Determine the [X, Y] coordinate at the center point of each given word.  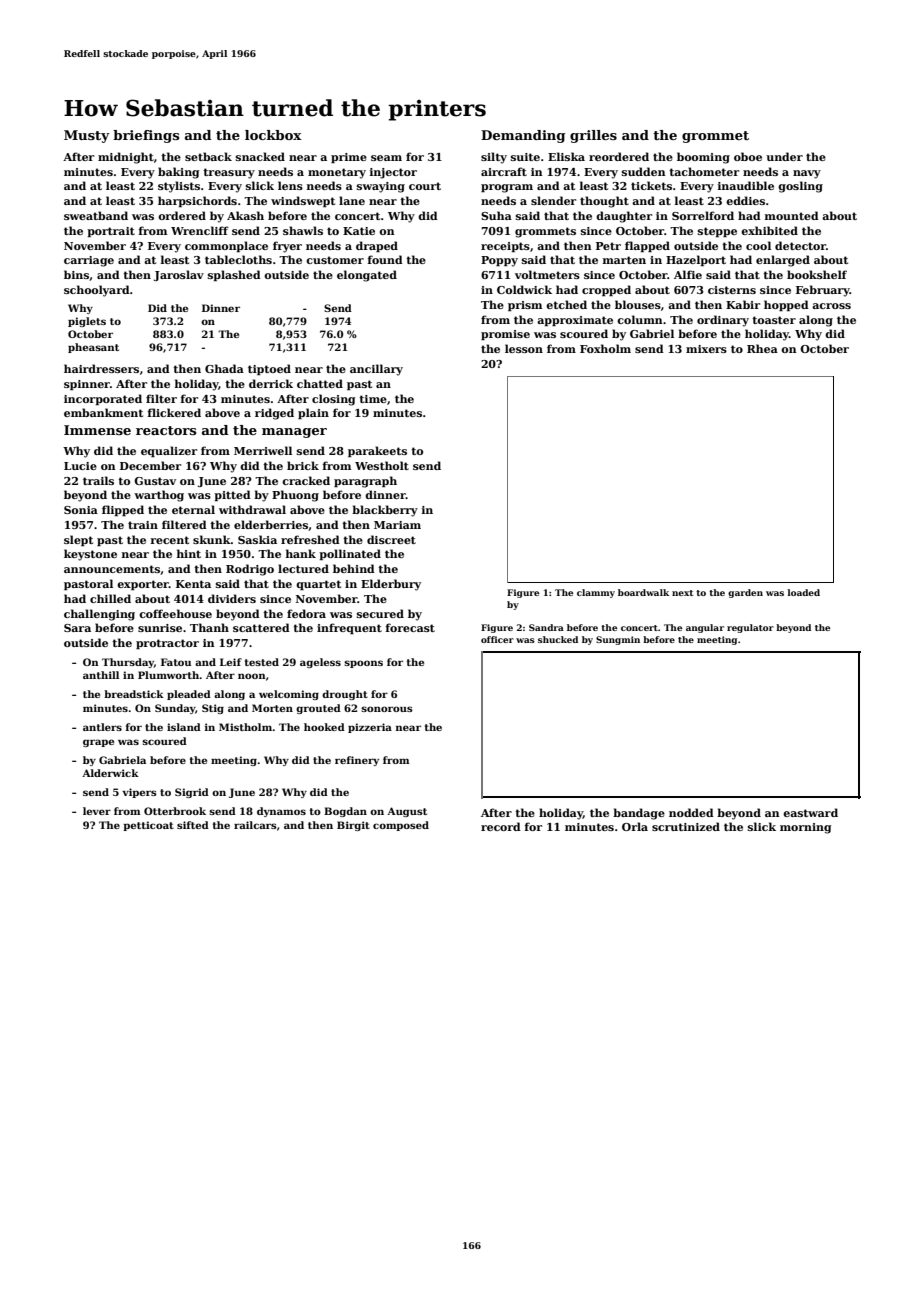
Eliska [566, 156]
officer [497, 639]
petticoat [148, 826]
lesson [524, 348]
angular [705, 628]
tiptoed [269, 369]
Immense [97, 430]
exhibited [769, 230]
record [501, 826]
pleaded [189, 695]
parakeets [377, 451]
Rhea [762, 348]
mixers [706, 349]
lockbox [273, 135]
